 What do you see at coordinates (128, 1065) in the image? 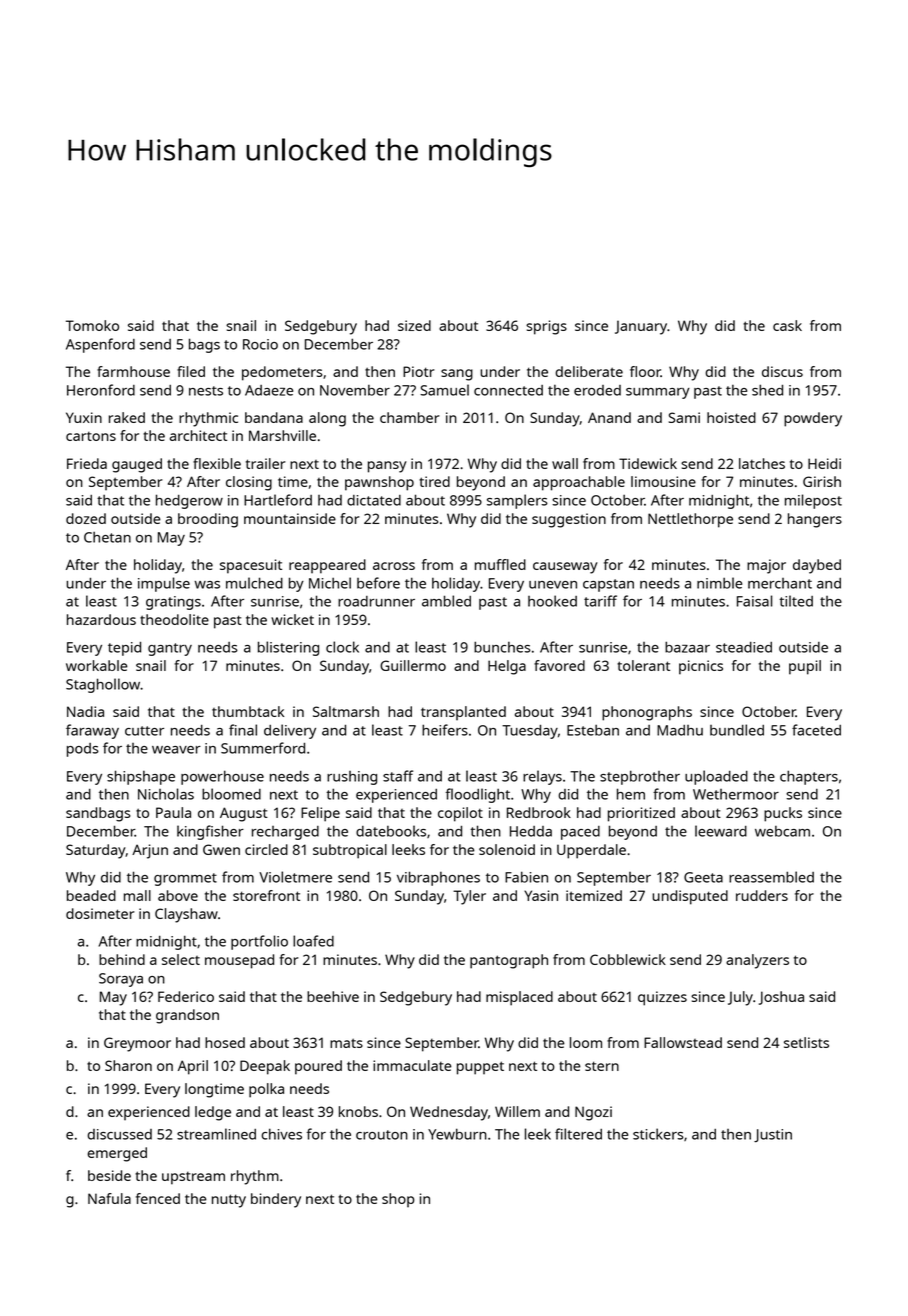
I see `Sharon` at bounding box center [128, 1065].
